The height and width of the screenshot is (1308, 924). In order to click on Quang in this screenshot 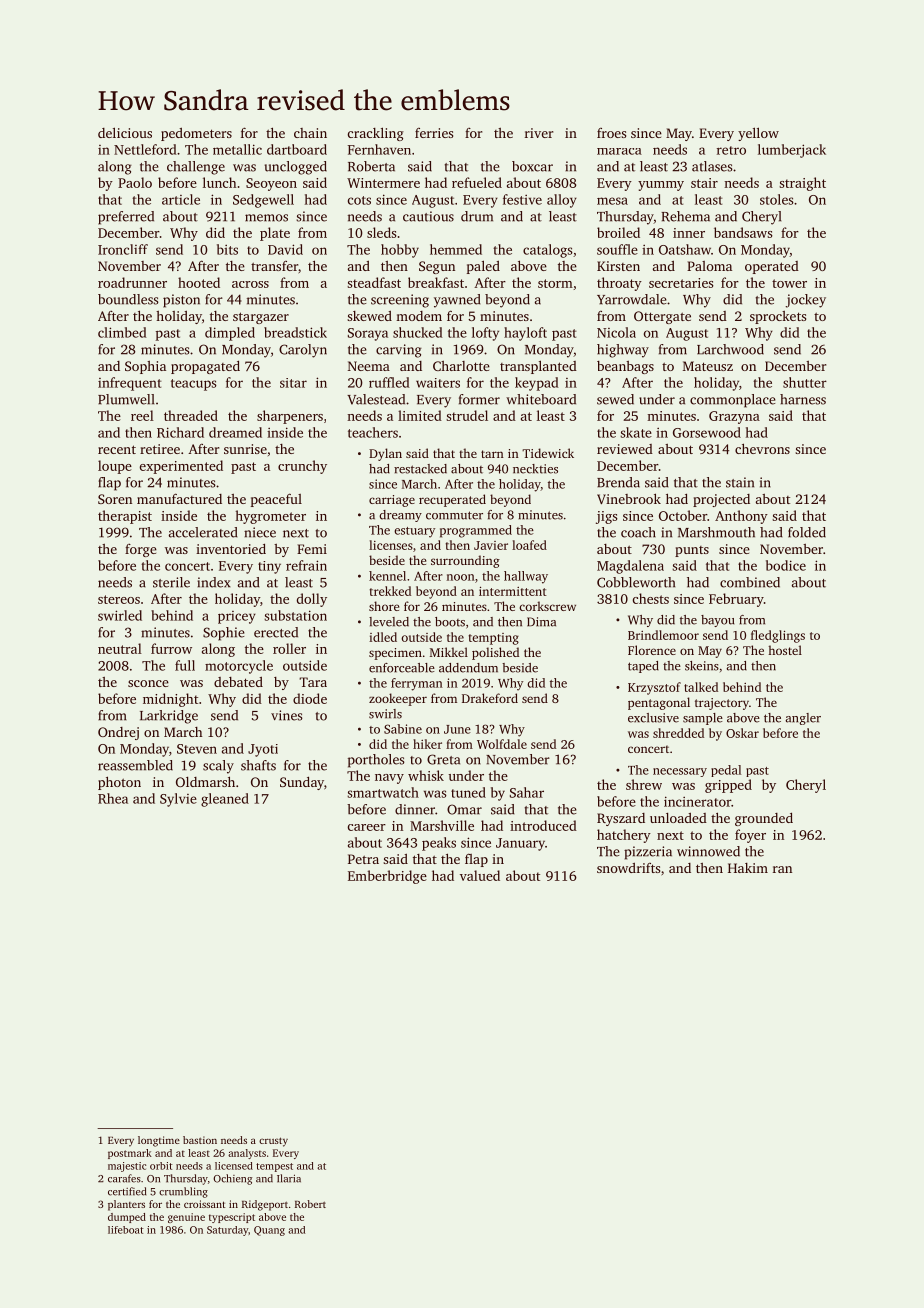, I will do `click(269, 1231)`.
